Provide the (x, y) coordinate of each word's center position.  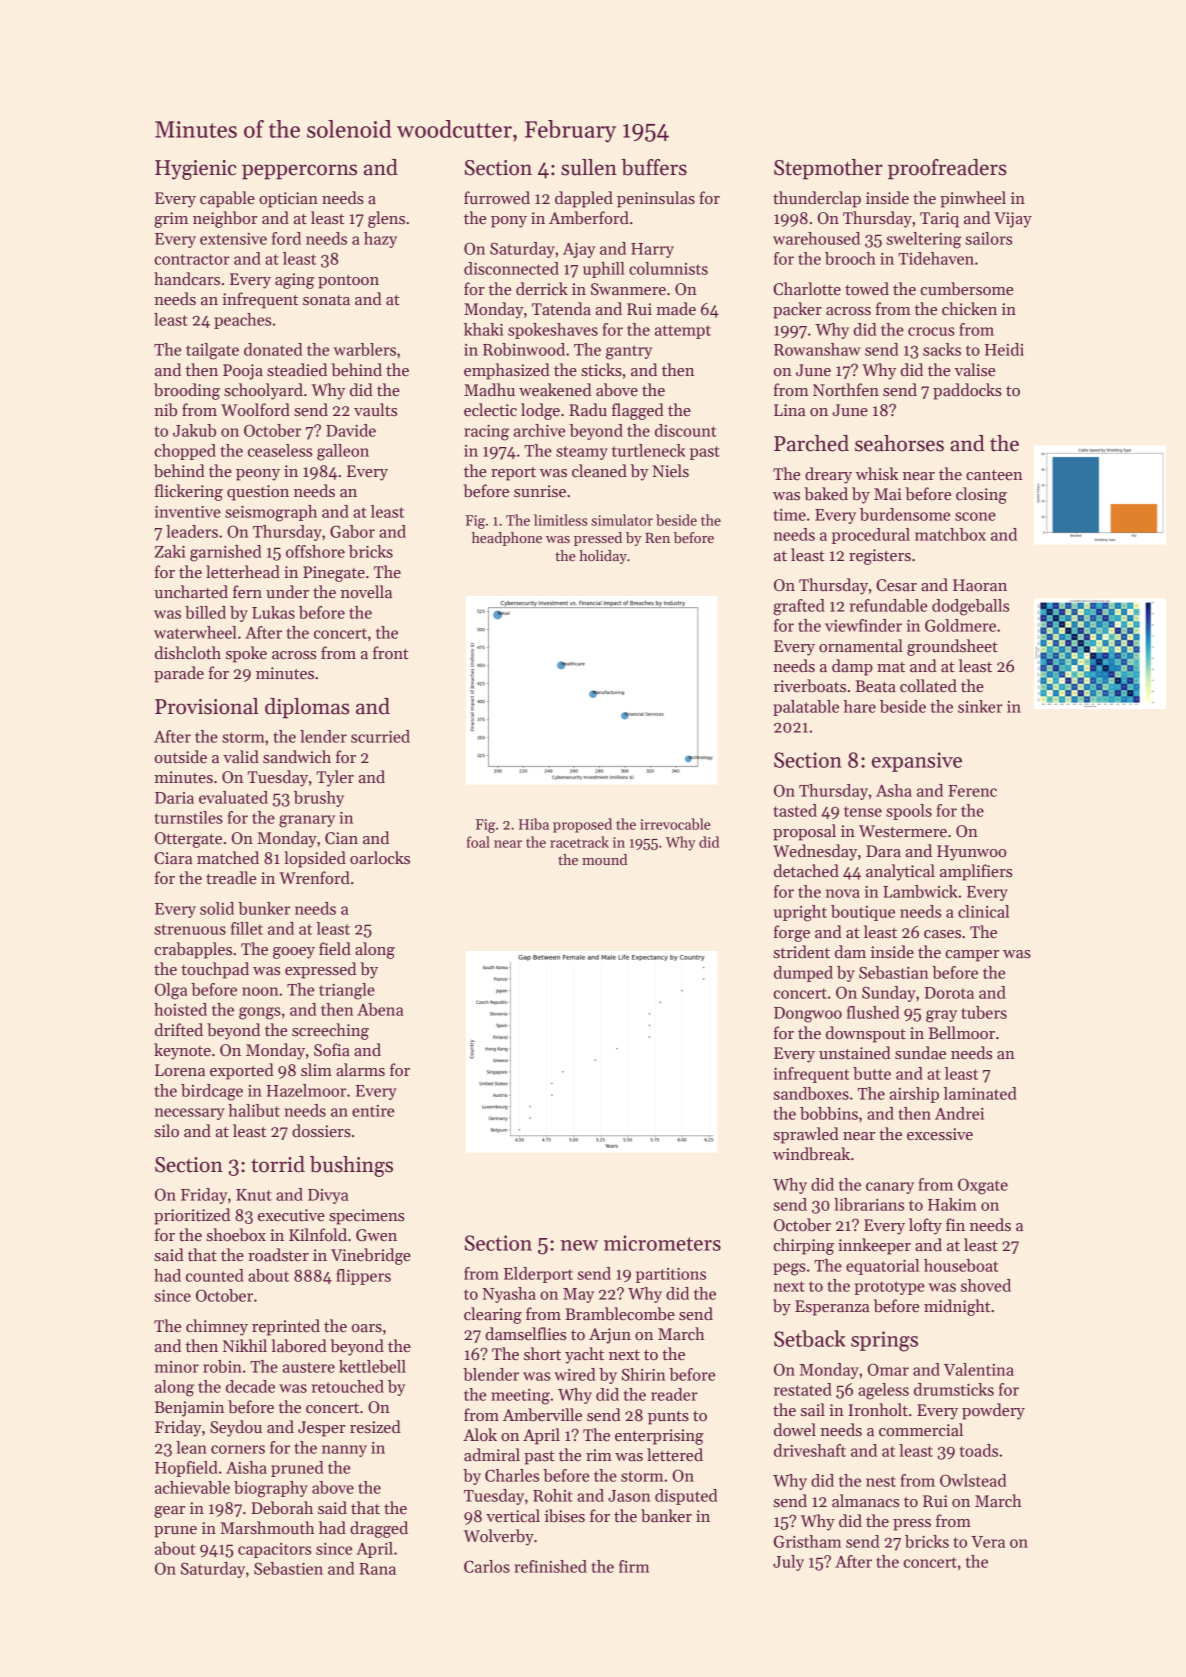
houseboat (961, 1265)
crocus (931, 331)
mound (604, 859)
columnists (668, 268)
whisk (877, 473)
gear (169, 1512)
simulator (622, 520)
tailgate (212, 351)
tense (863, 811)
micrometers (662, 1243)
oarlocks (380, 858)
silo (166, 1131)
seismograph (271, 513)
